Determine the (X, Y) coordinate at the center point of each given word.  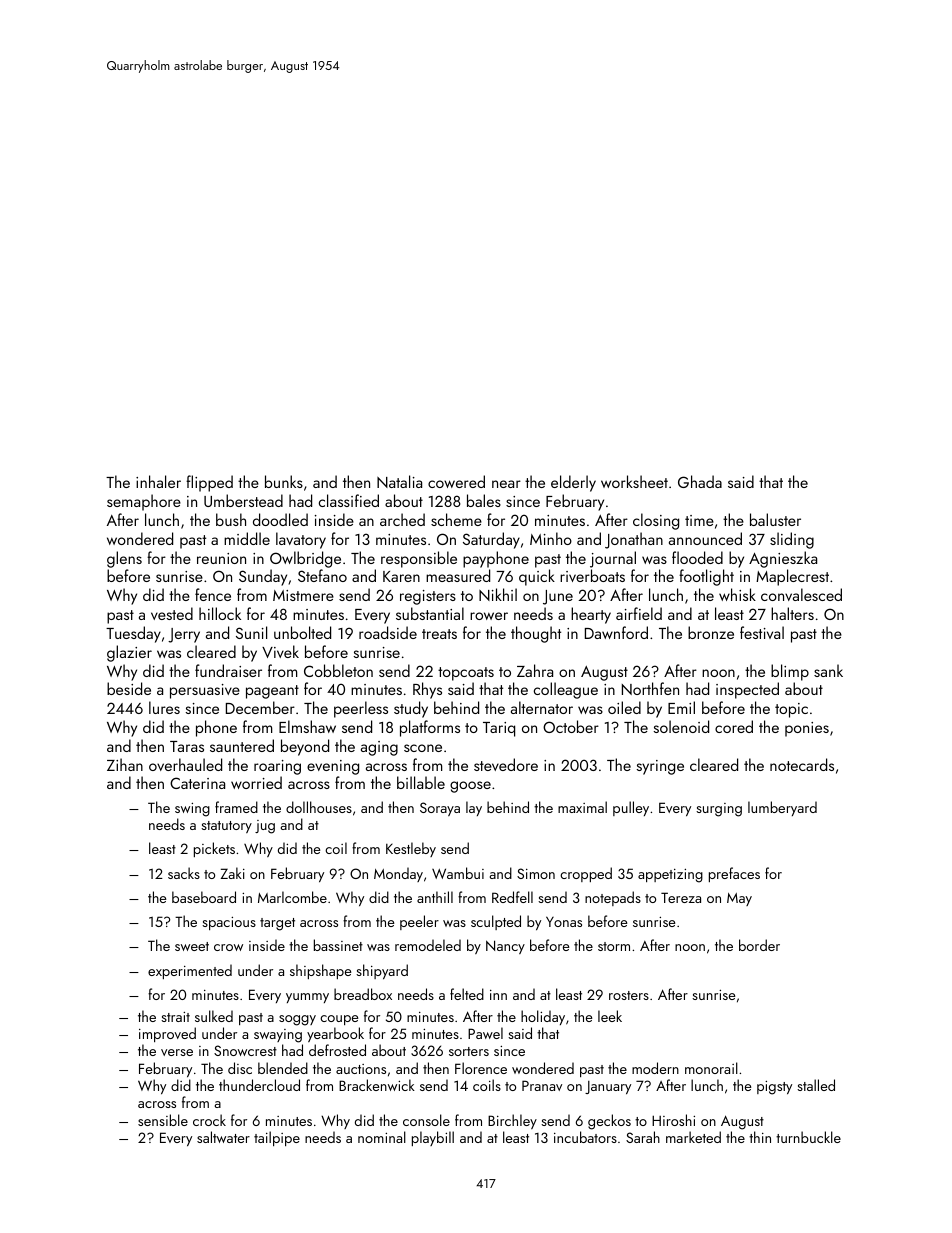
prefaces (734, 874)
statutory (226, 827)
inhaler (158, 481)
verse (177, 1052)
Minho (551, 538)
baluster (775, 519)
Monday (398, 874)
